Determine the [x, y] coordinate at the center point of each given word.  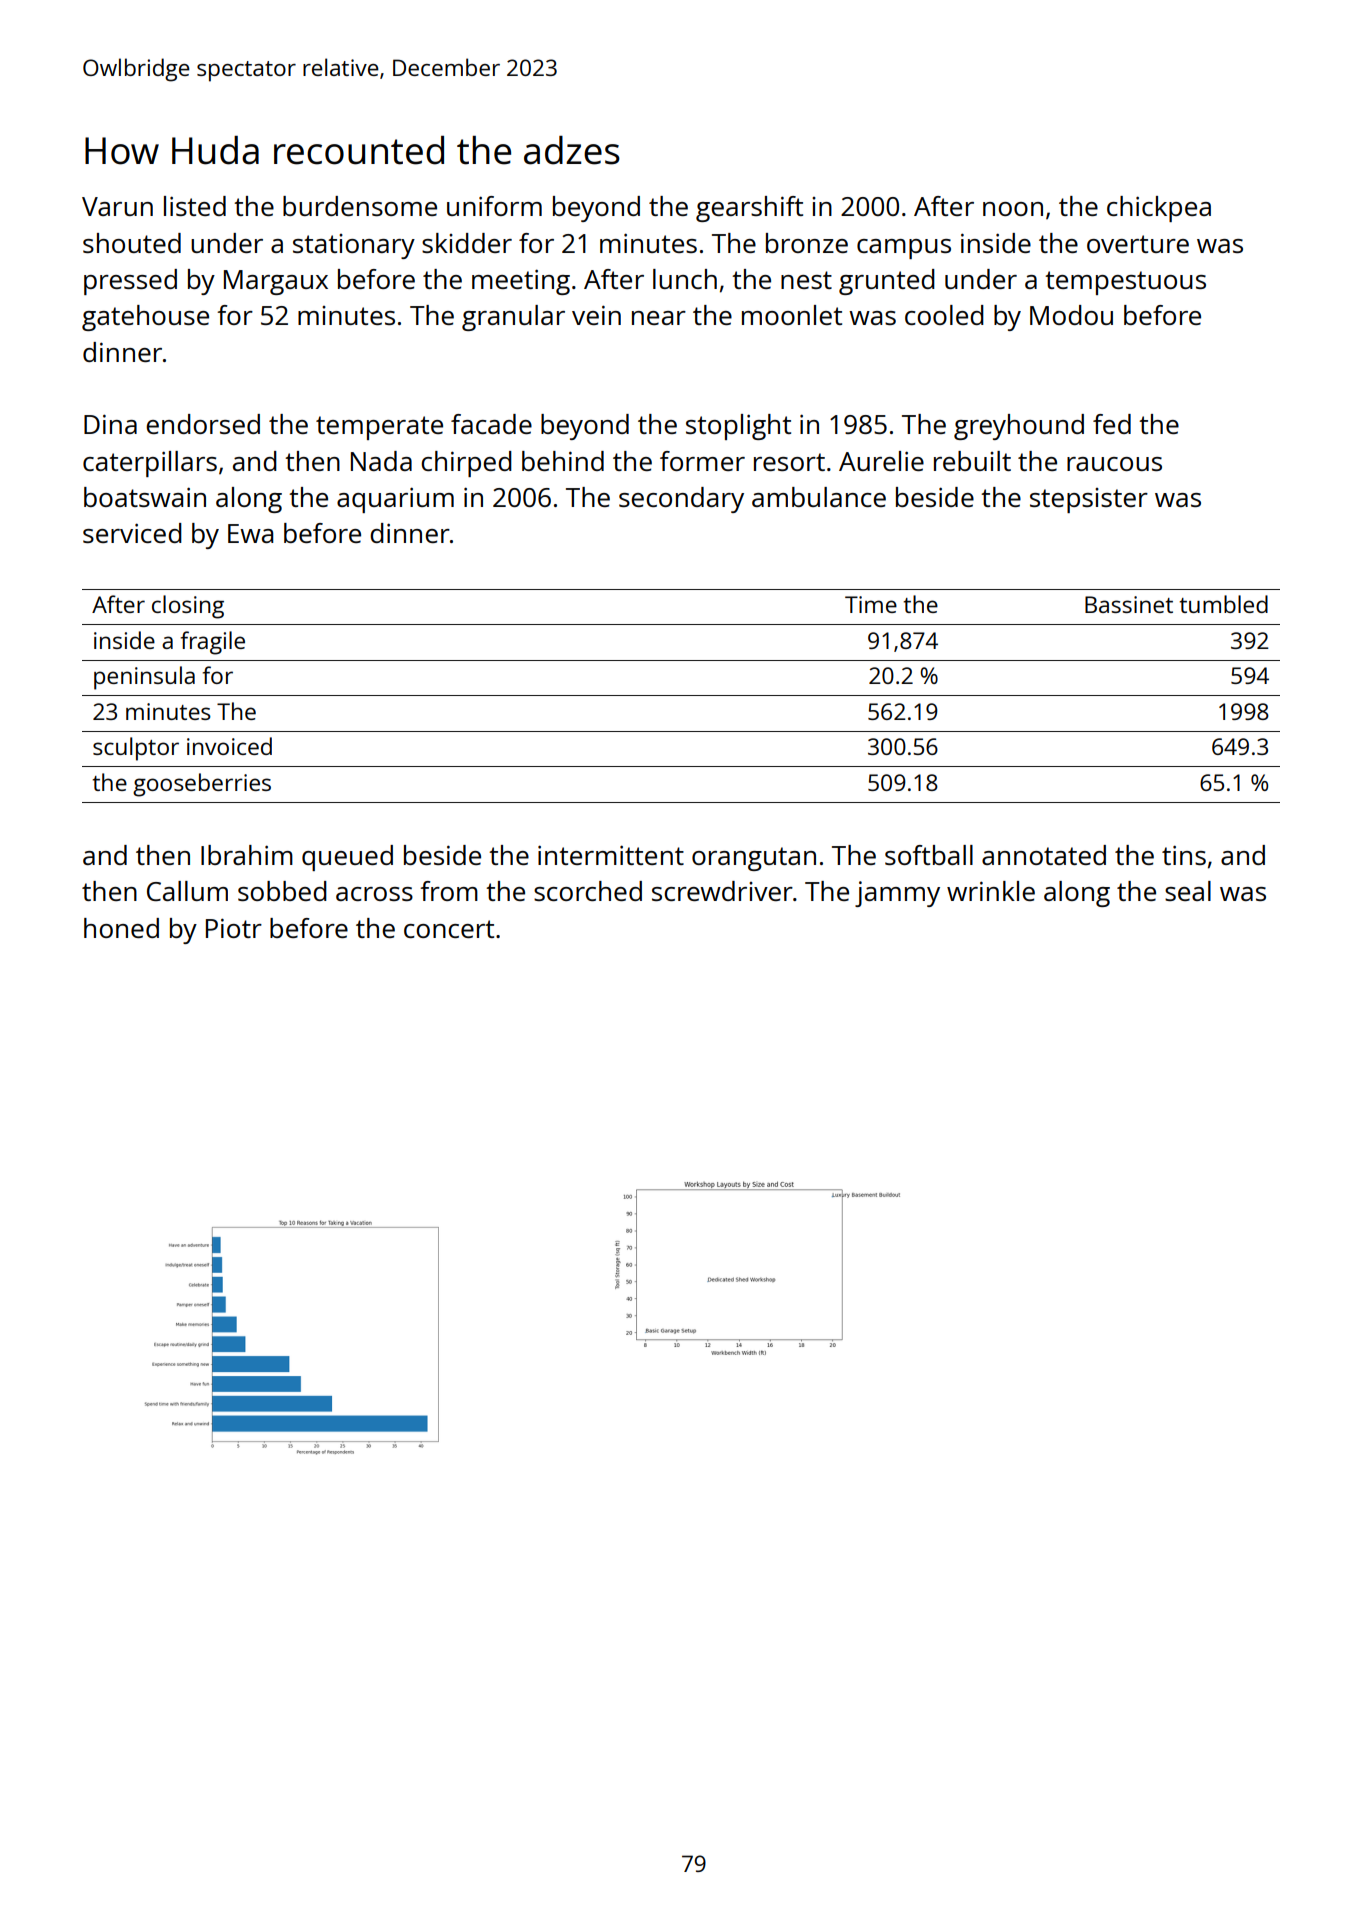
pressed [130, 282]
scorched [588, 891]
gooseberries [202, 785]
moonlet [792, 315]
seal [1188, 891]
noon [1013, 209]
